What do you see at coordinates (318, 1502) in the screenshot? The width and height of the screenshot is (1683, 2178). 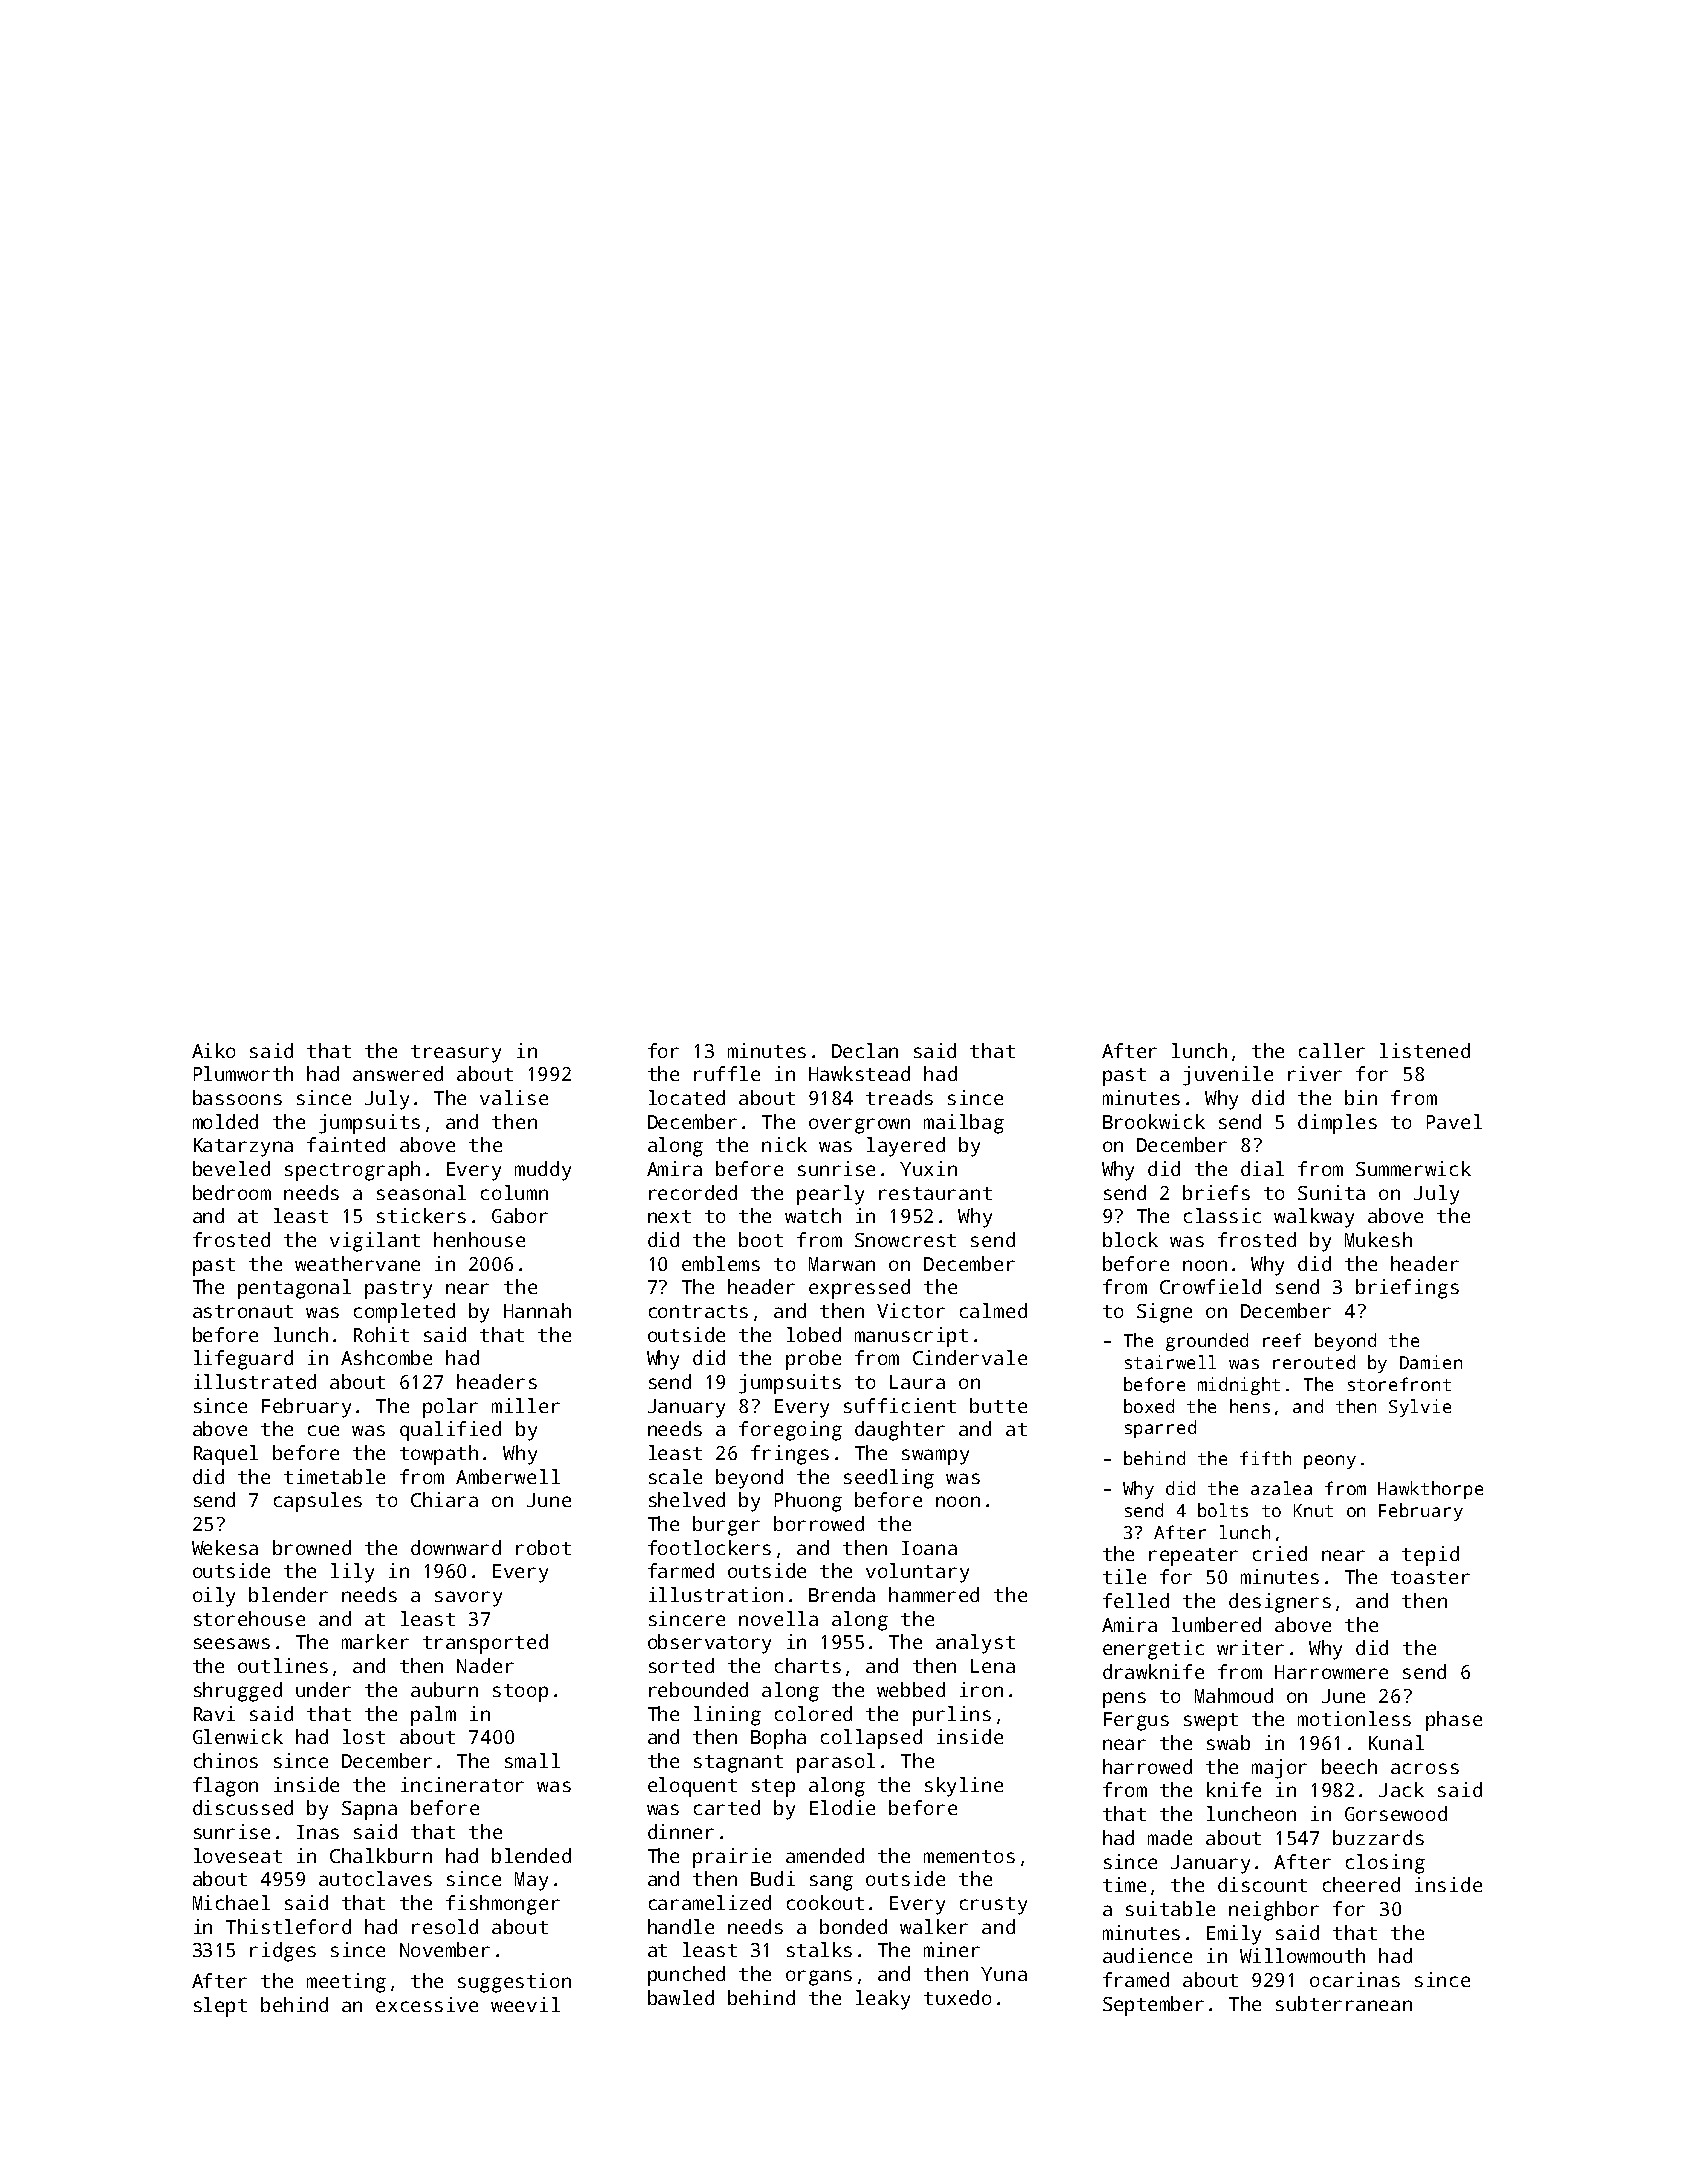 I see `capsules` at bounding box center [318, 1502].
